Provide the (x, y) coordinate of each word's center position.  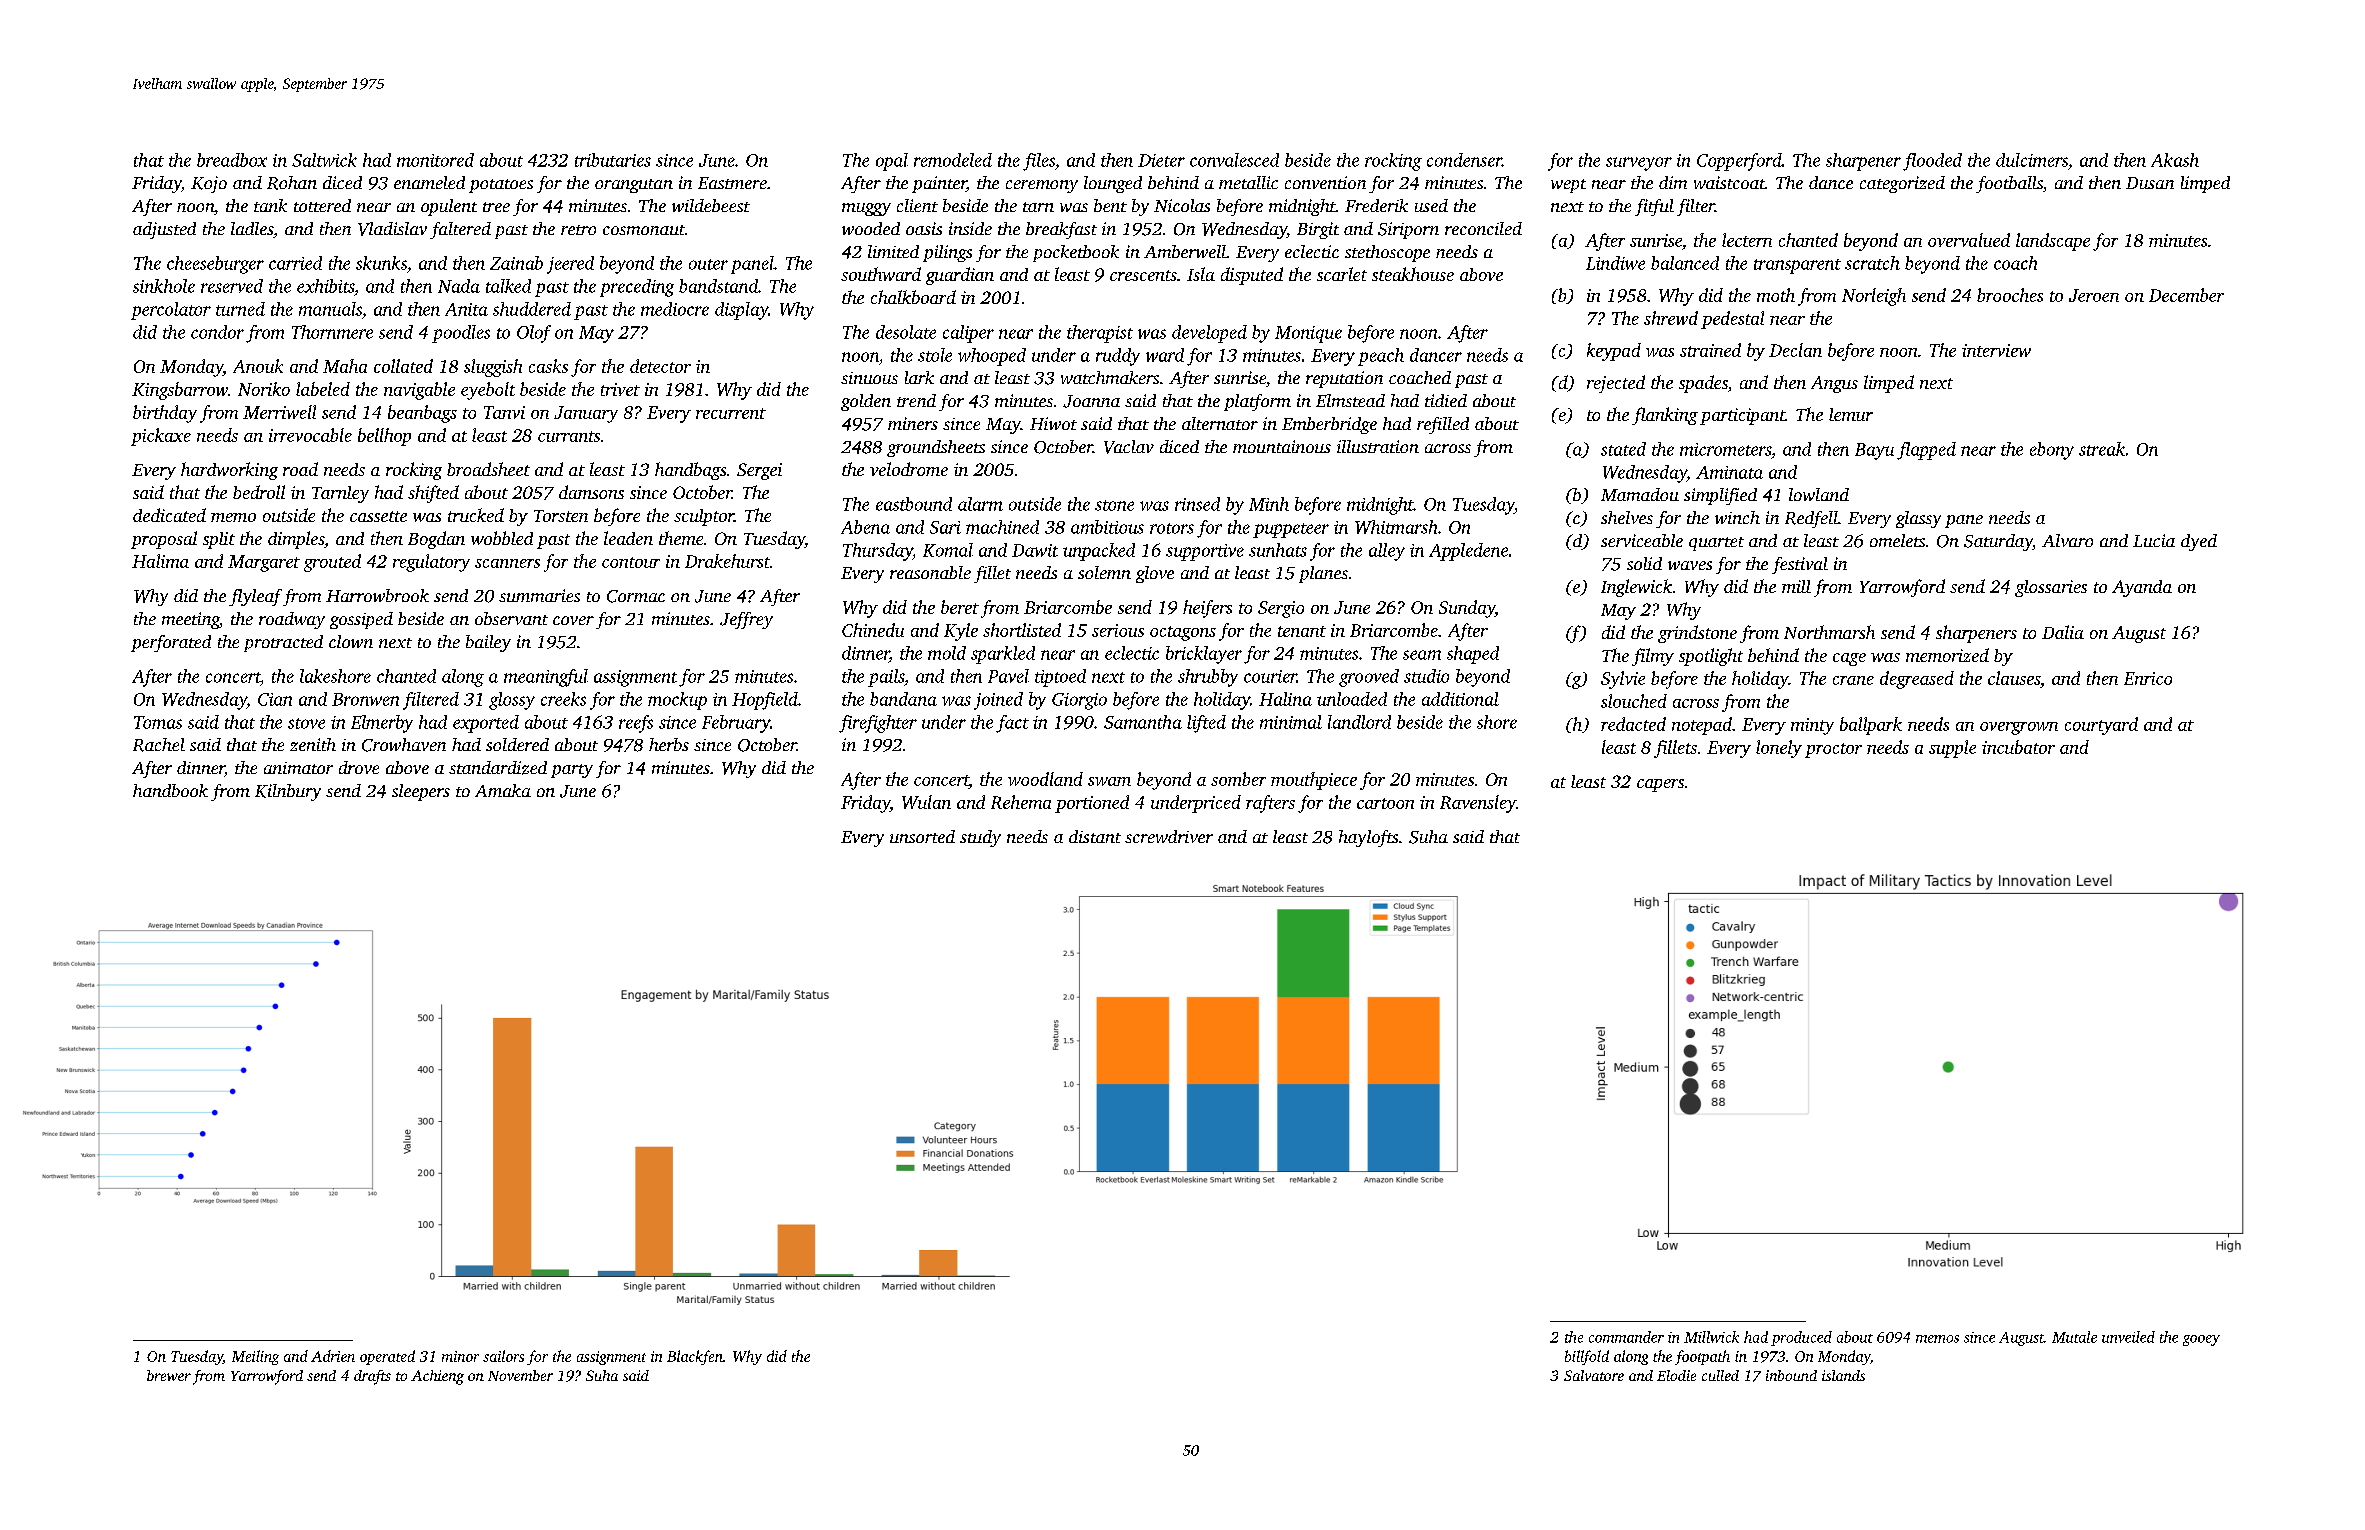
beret (960, 607)
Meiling (255, 1357)
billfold (1587, 1357)
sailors (503, 1356)
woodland (1045, 779)
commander (1626, 1337)
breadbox (232, 160)
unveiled (2128, 1337)
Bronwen (365, 699)
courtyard (2101, 726)
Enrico (2148, 678)
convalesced (1234, 160)
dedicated (169, 515)
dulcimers (2032, 160)
